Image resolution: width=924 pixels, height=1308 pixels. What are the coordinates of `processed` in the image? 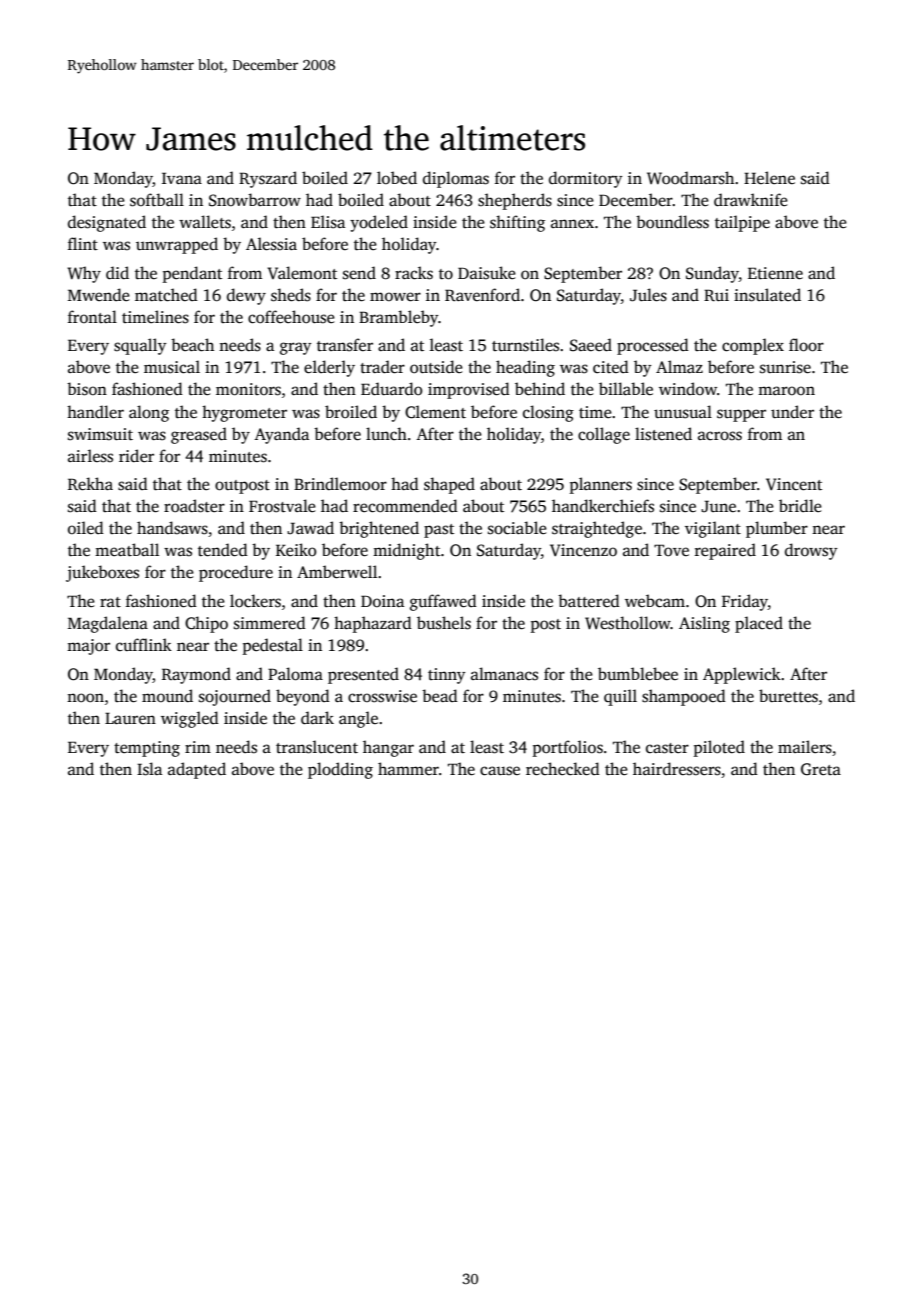 It's located at (653, 346).
